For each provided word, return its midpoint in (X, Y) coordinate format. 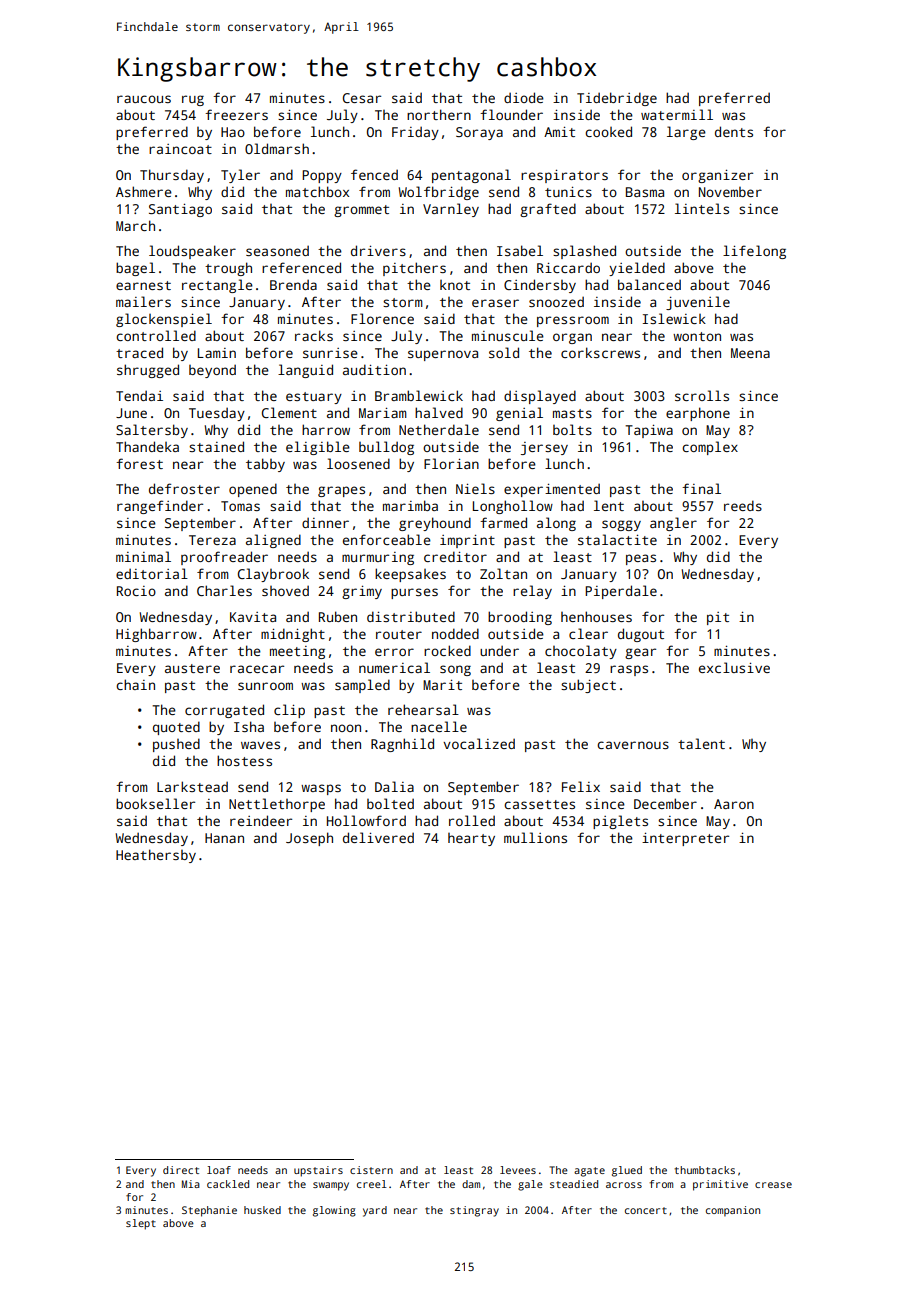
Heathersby (156, 856)
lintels (702, 208)
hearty (471, 839)
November (730, 192)
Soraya (479, 133)
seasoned (277, 250)
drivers (378, 250)
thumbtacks (704, 1170)
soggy (621, 525)
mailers (143, 301)
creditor (455, 556)
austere (192, 668)
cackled (228, 1184)
